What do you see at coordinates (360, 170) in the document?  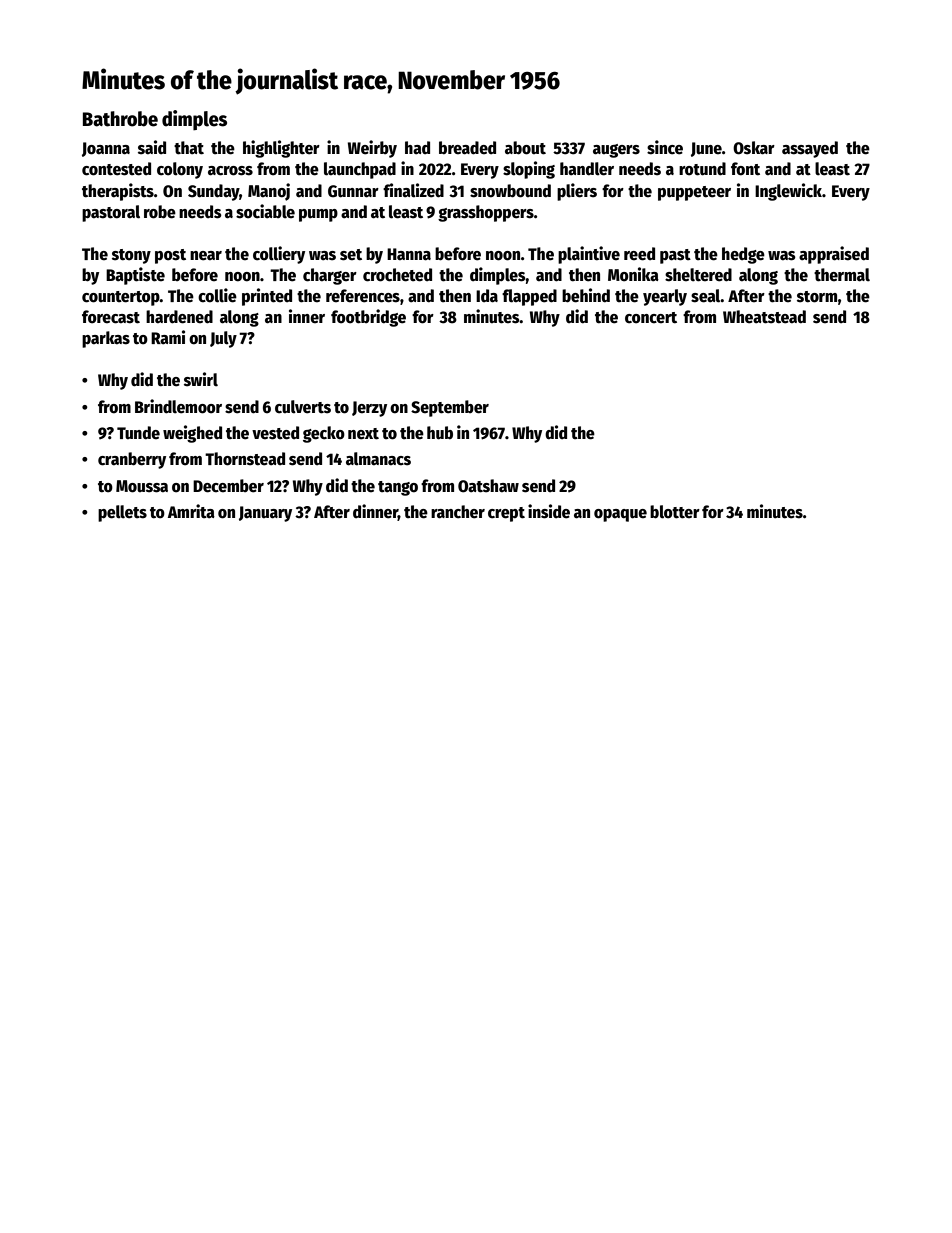 I see `launchpad` at bounding box center [360, 170].
